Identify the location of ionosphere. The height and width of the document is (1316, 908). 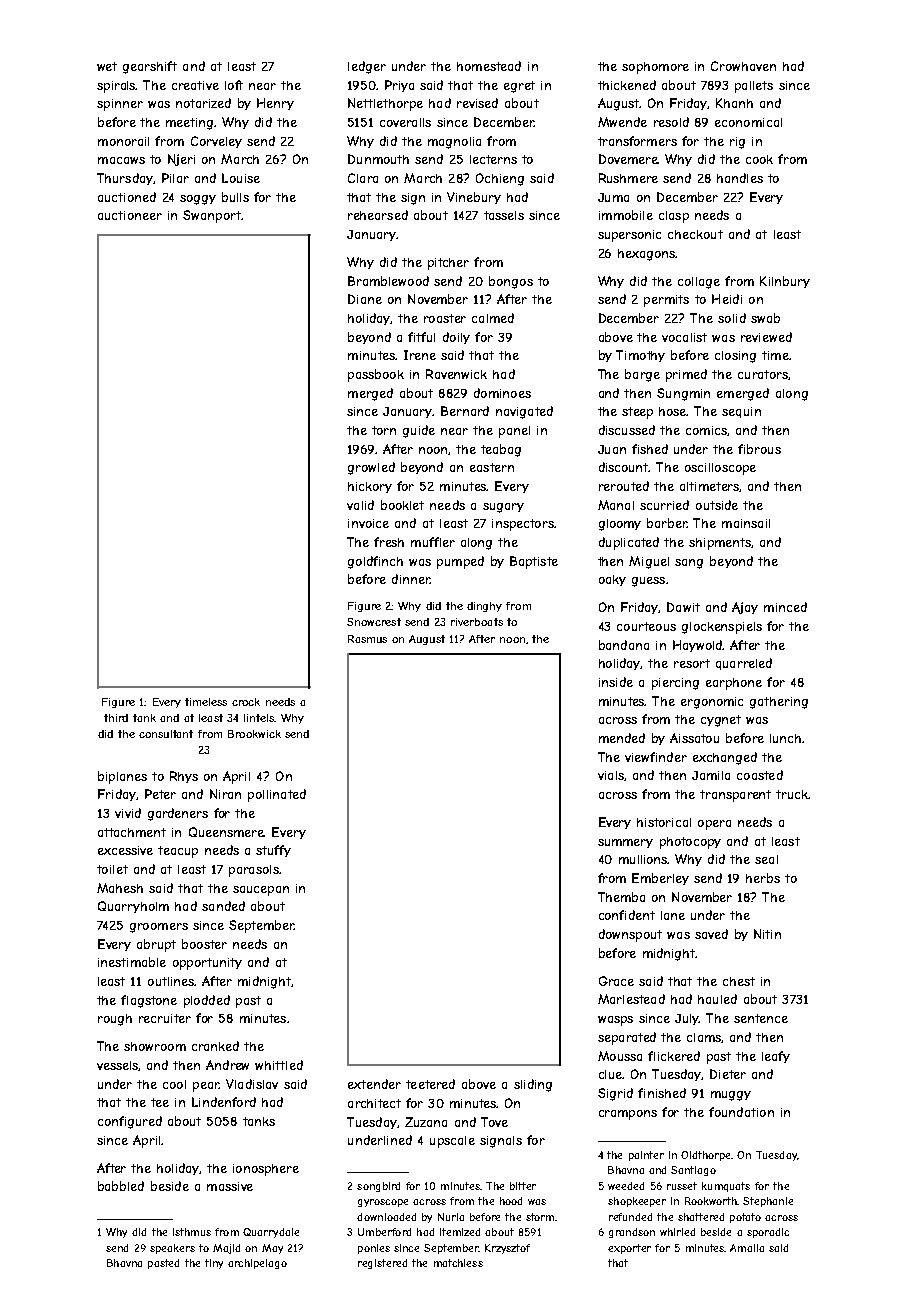
(266, 1170).
